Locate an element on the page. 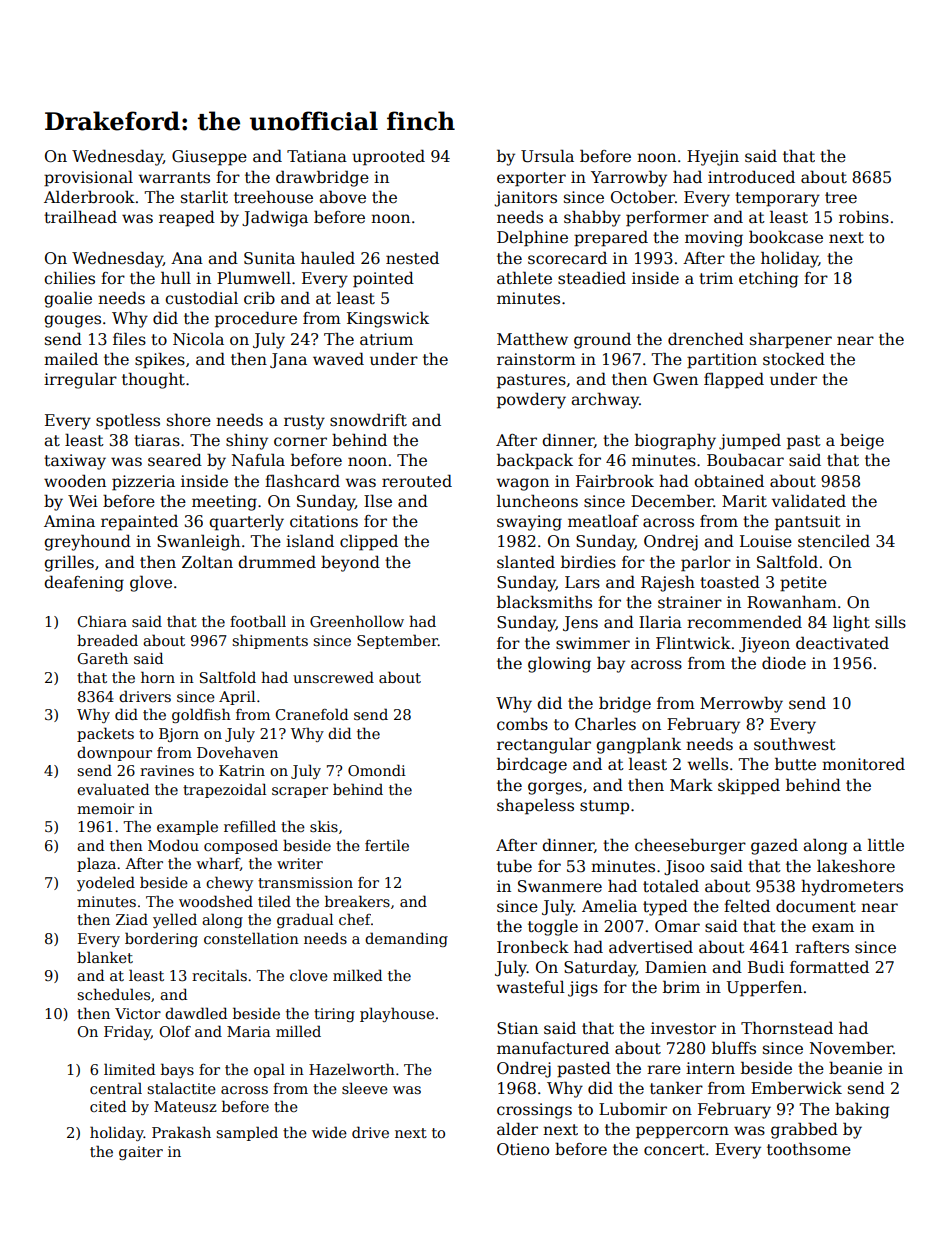 The image size is (952, 1233). janitors is located at coordinates (525, 199).
